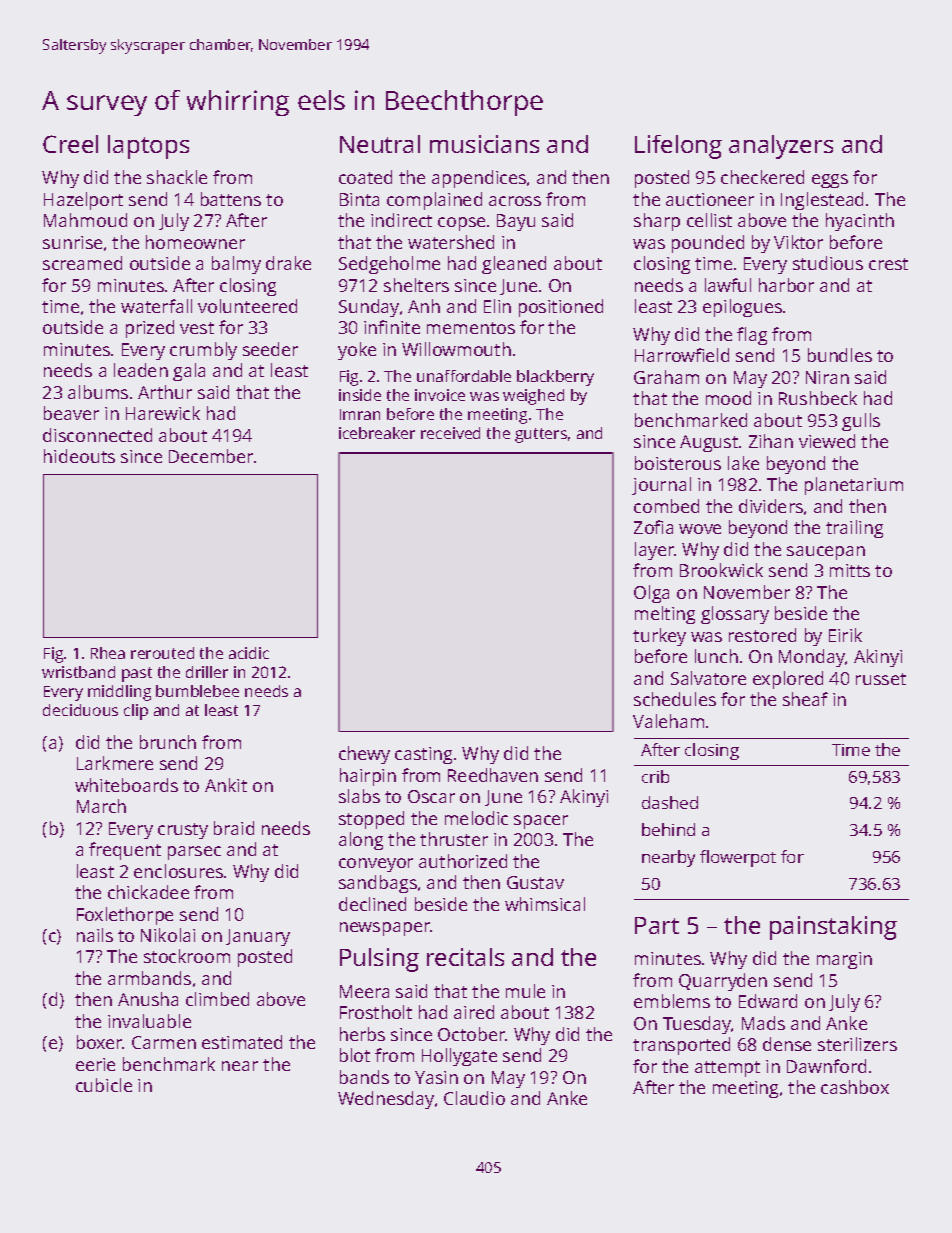 This screenshot has height=1233, width=952. I want to click on trailing, so click(854, 529).
